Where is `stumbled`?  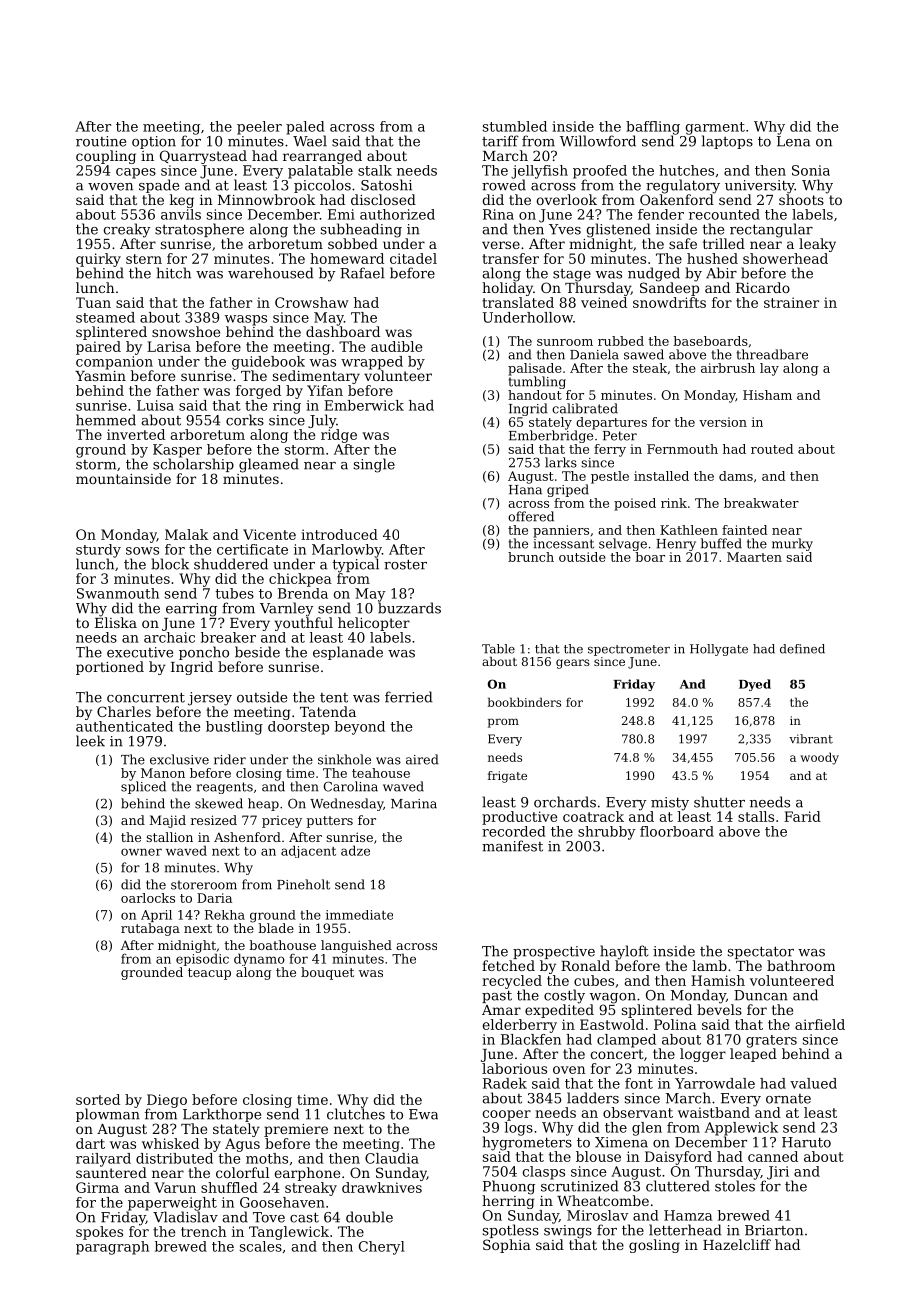
stumbled is located at coordinates (515, 126).
